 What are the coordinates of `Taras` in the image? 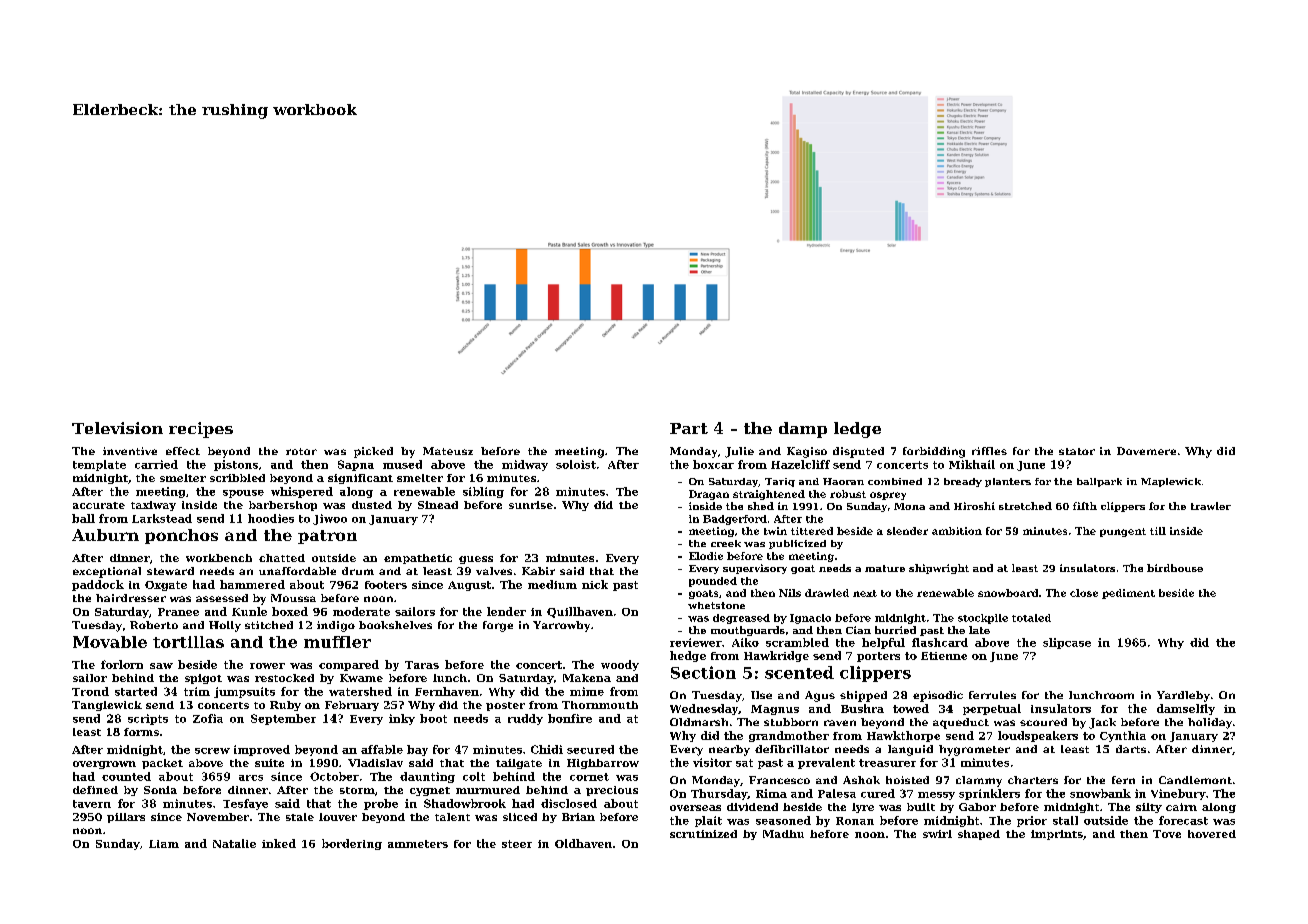 It's located at (422, 665).
